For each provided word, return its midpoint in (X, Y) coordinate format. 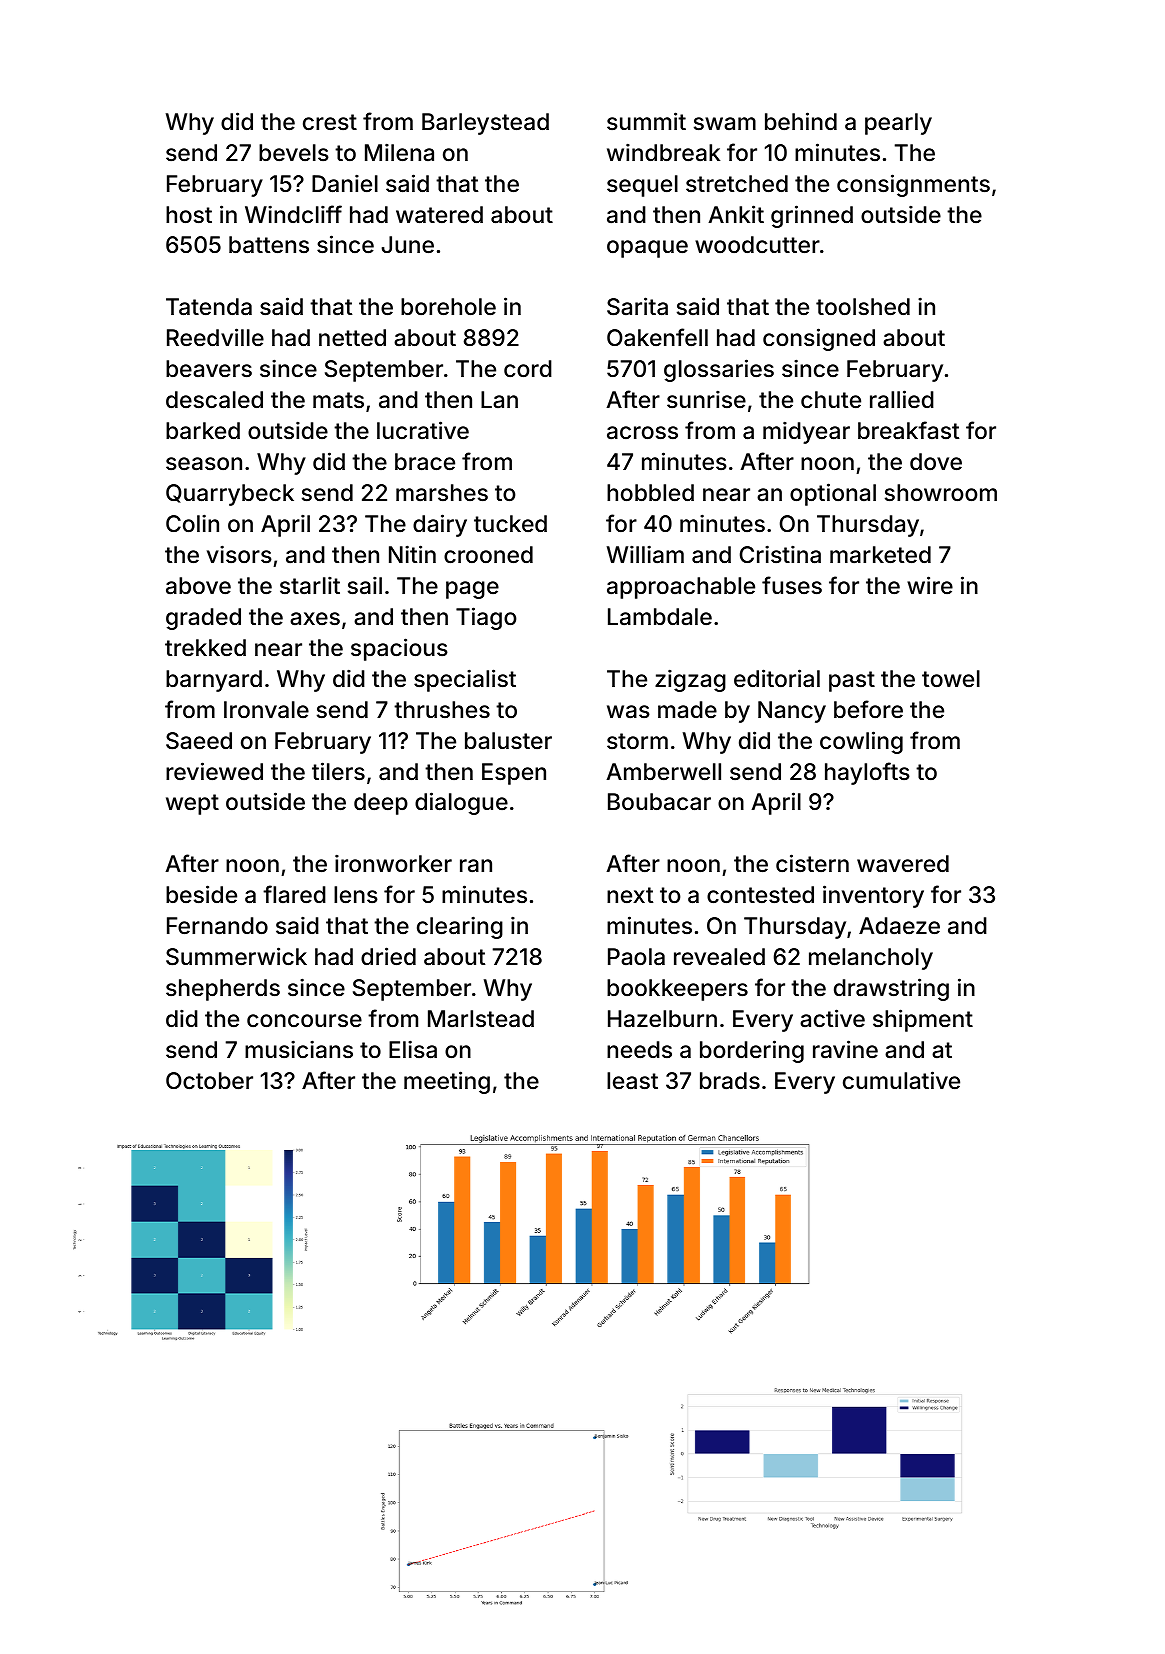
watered (439, 215)
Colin (192, 523)
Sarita (637, 306)
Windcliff (293, 214)
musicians (299, 1049)
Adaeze (899, 926)
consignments (913, 185)
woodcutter (757, 245)
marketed (880, 555)
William (645, 554)
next (630, 895)
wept (192, 804)
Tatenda (209, 307)
